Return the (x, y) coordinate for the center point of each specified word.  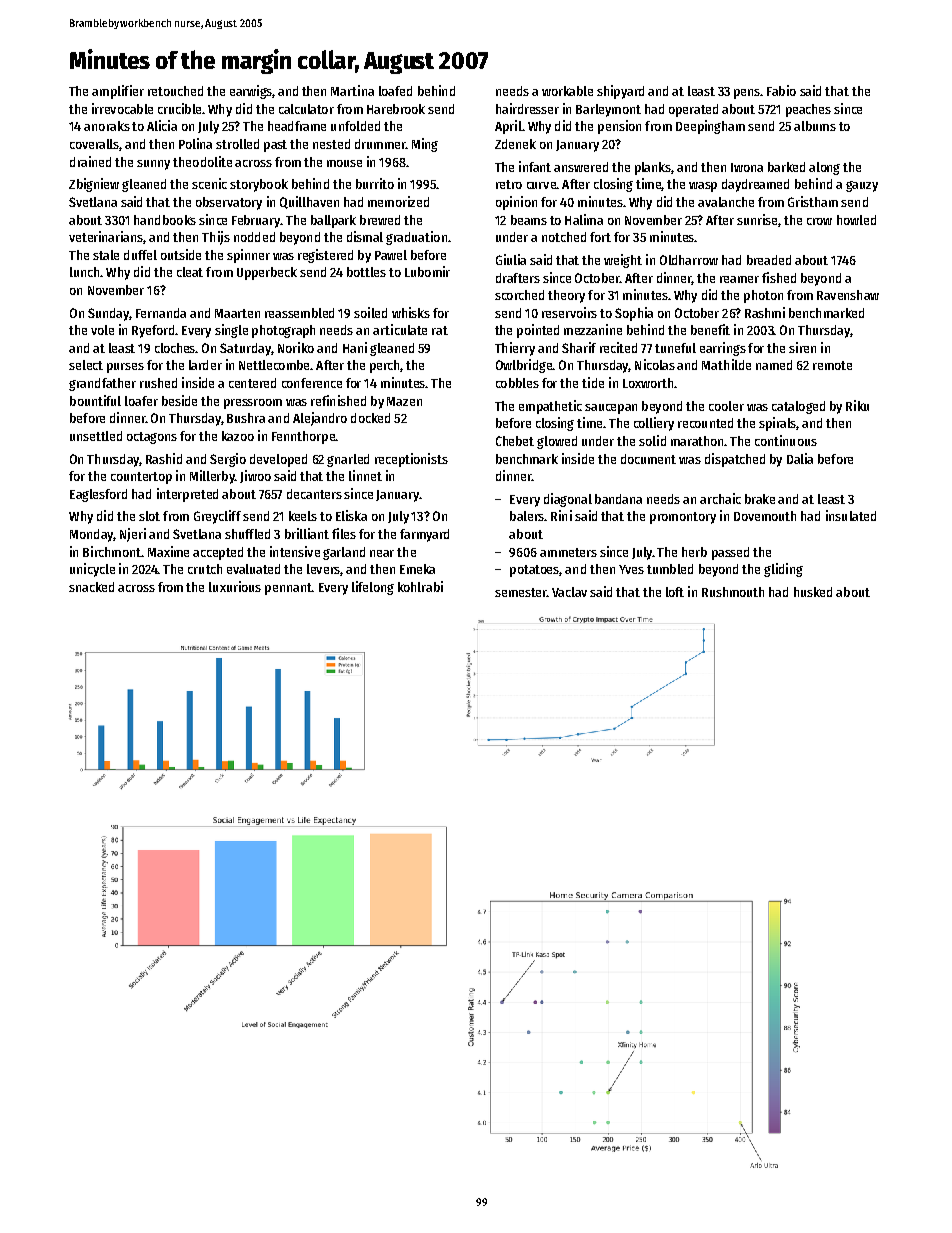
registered (325, 256)
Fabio (781, 90)
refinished (338, 400)
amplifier (118, 92)
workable (567, 91)
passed (730, 553)
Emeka (417, 569)
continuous (786, 440)
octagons (152, 438)
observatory (229, 203)
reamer (739, 279)
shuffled (247, 534)
